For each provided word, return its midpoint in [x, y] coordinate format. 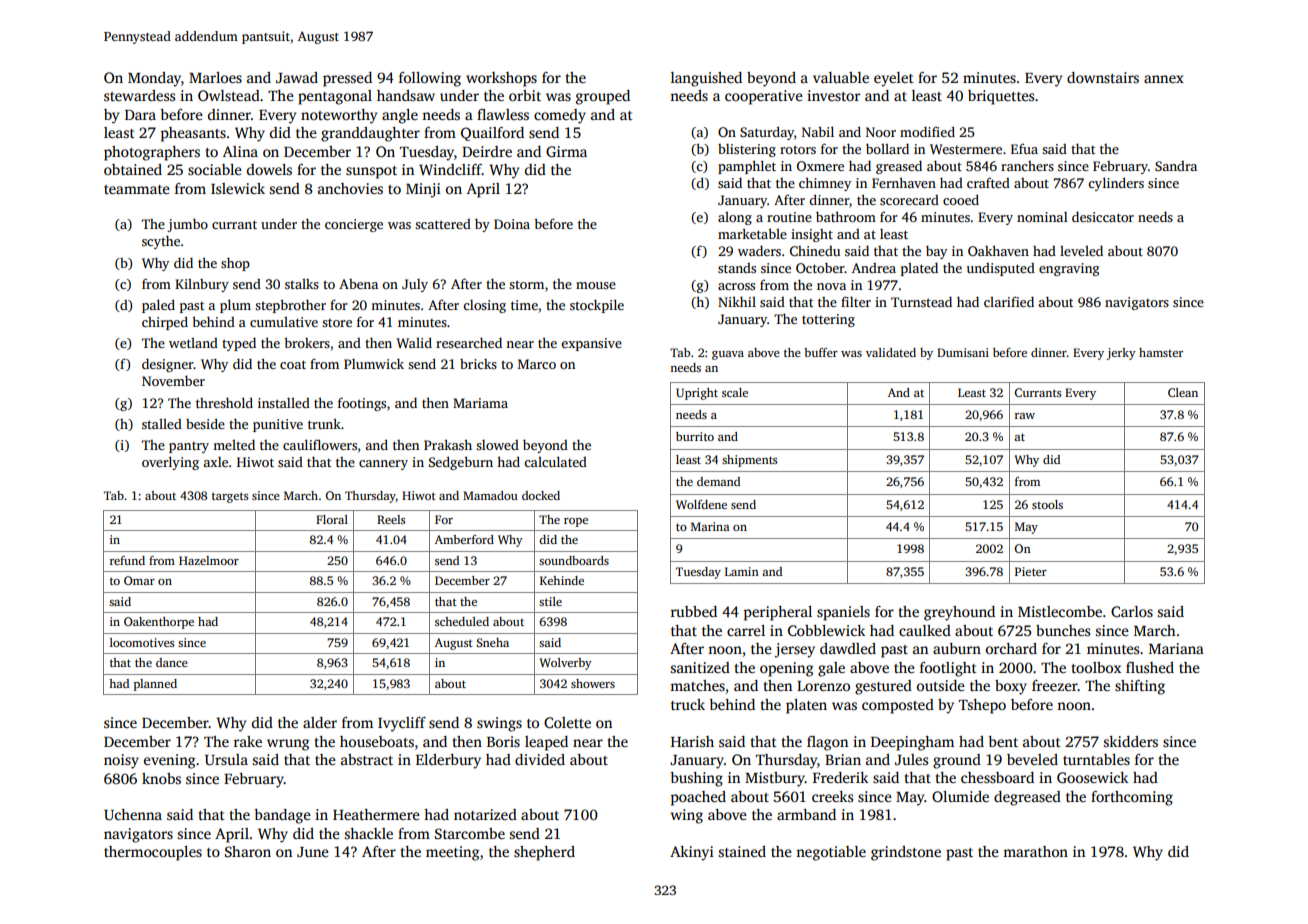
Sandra [1176, 166]
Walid [414, 342]
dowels [269, 169]
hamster [1161, 352]
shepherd [544, 853]
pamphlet [747, 167]
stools [1047, 504]
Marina [710, 526]
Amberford [464, 539]
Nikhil [737, 301]
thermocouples [153, 853]
